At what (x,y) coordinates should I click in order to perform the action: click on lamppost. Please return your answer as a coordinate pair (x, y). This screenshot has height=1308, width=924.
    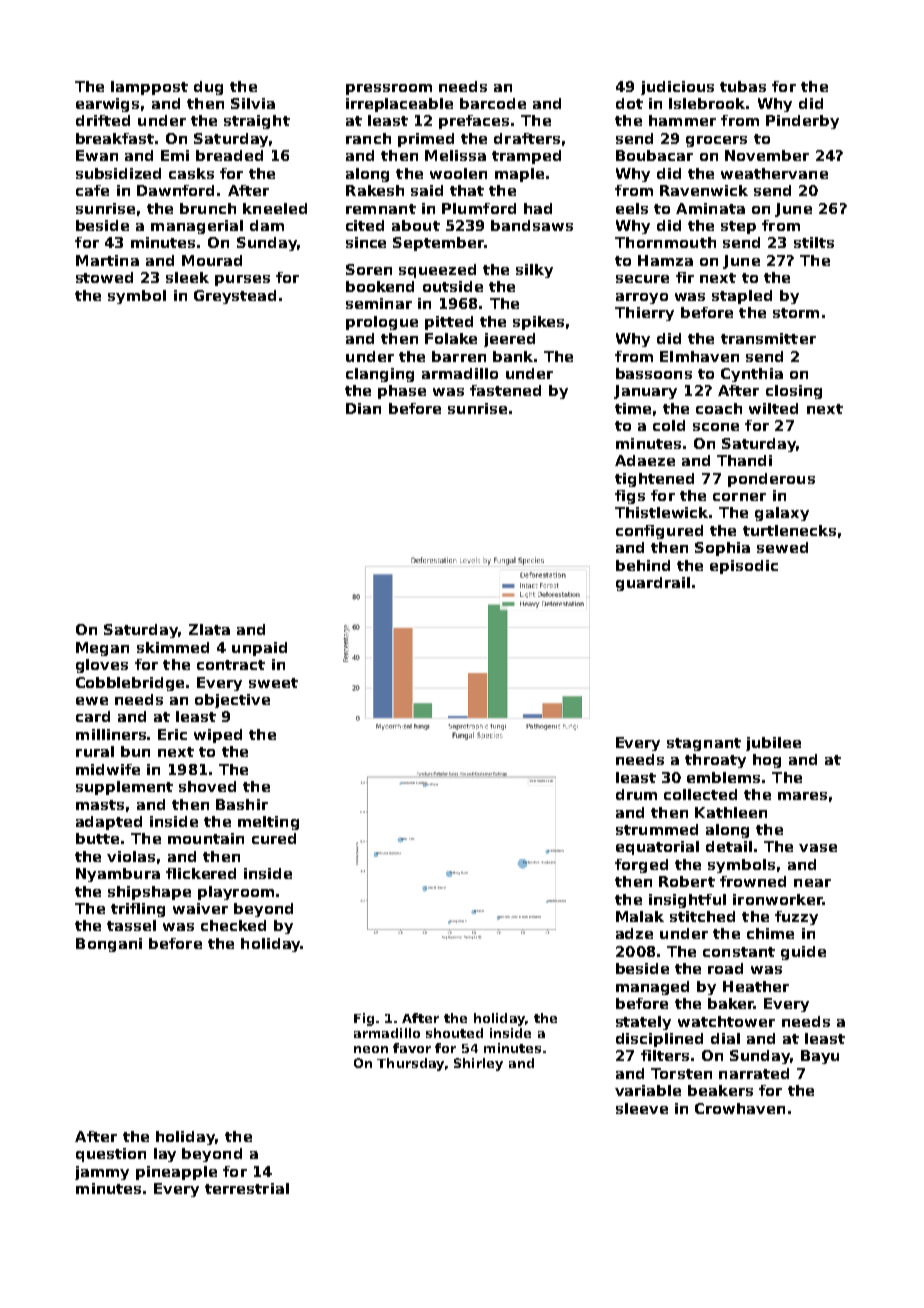
    Looking at the image, I should click on (149, 88).
